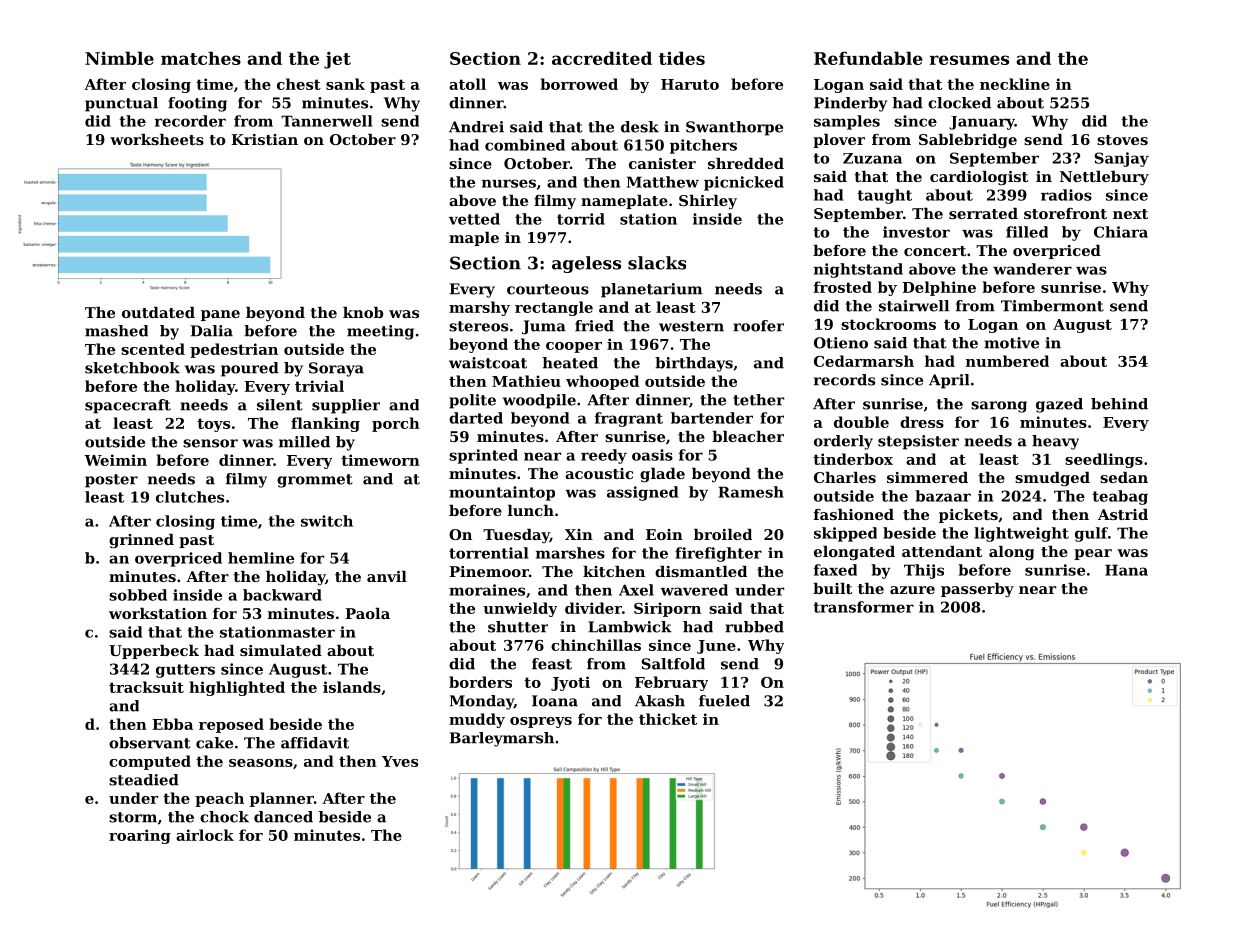 The image size is (1233, 952). Describe the element at coordinates (539, 401) in the screenshot. I see `woodpile` at that location.
